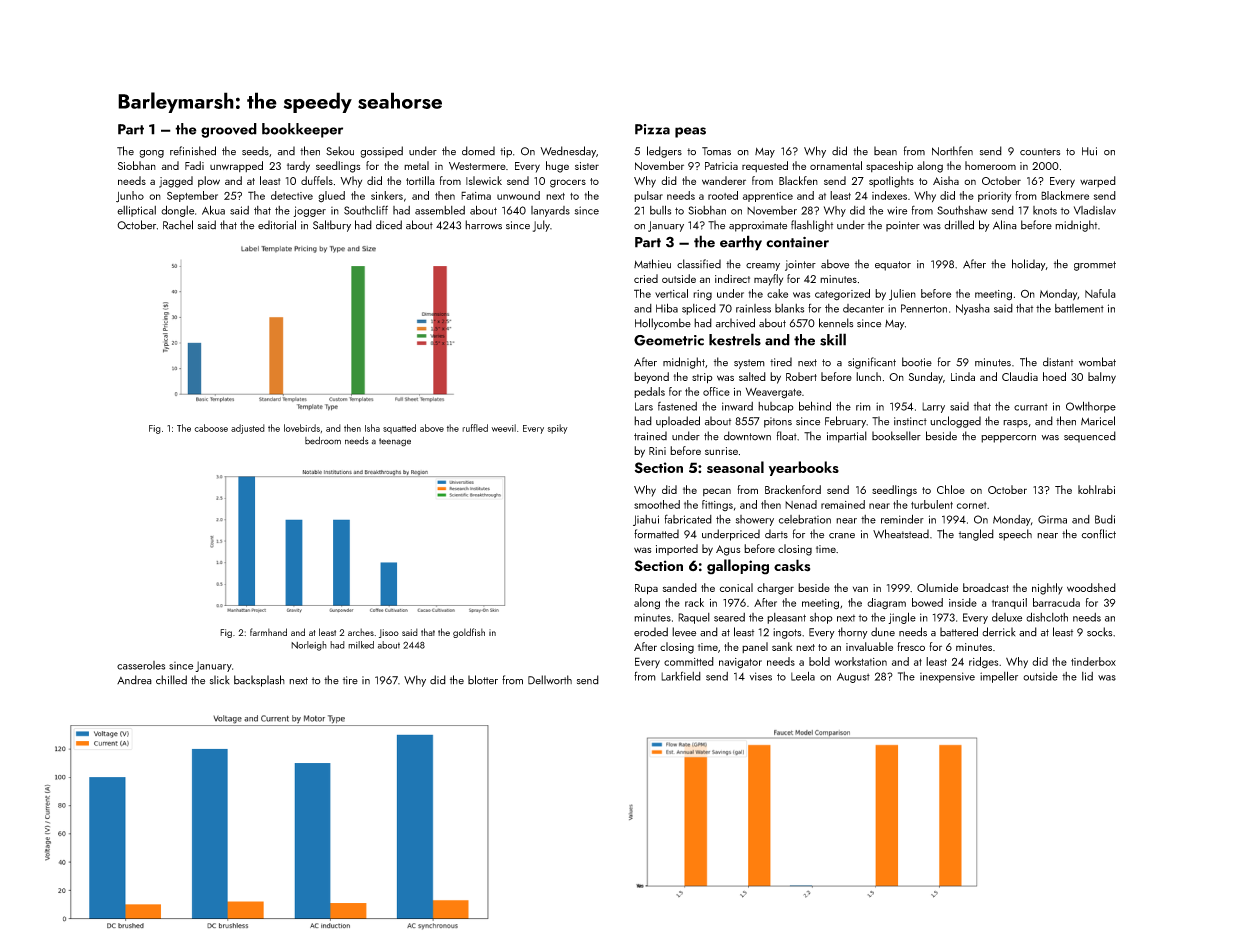  What do you see at coordinates (302, 130) in the screenshot?
I see `bookkeeper` at bounding box center [302, 130].
